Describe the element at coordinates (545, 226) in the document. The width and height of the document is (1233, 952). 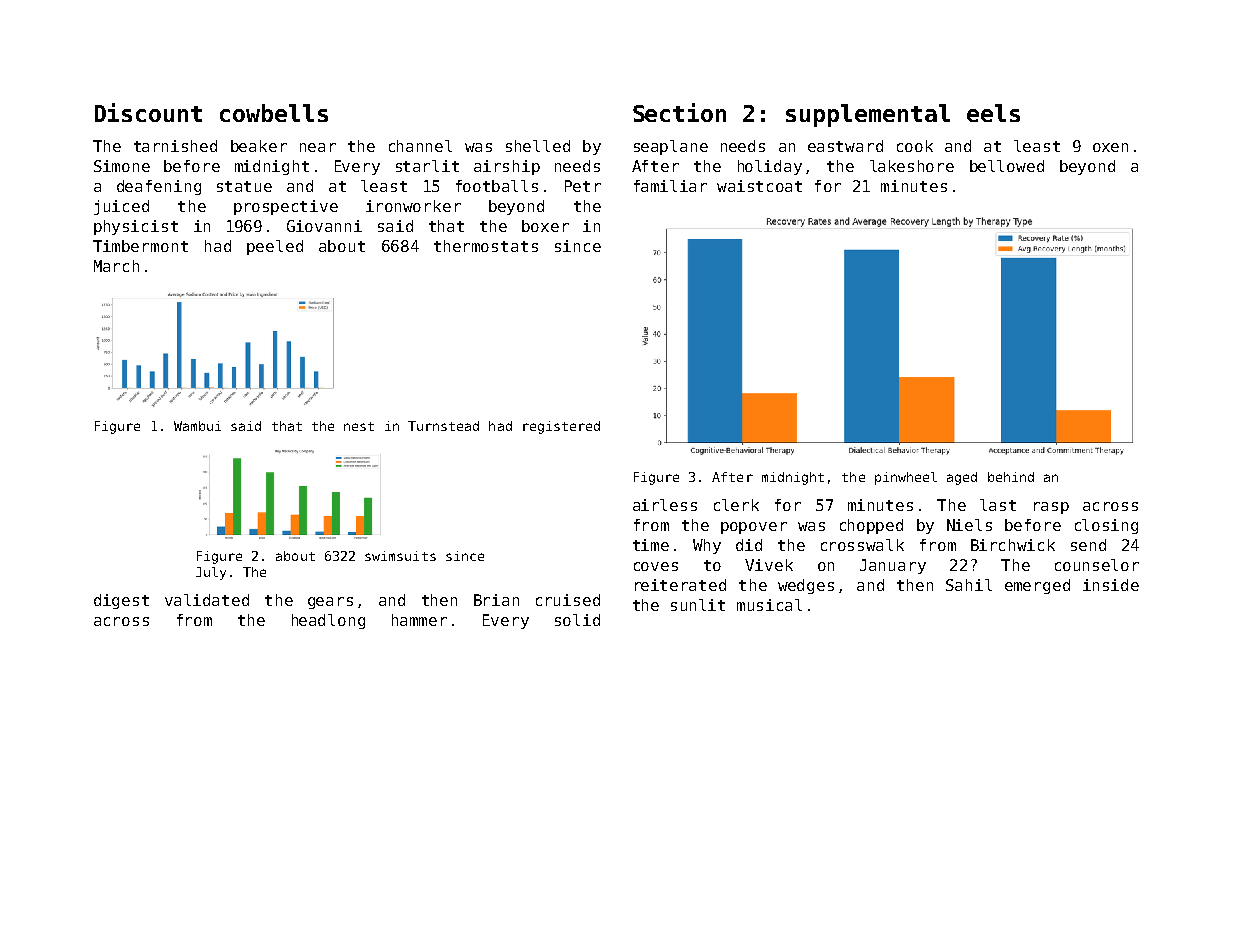
I see `boxer` at that location.
